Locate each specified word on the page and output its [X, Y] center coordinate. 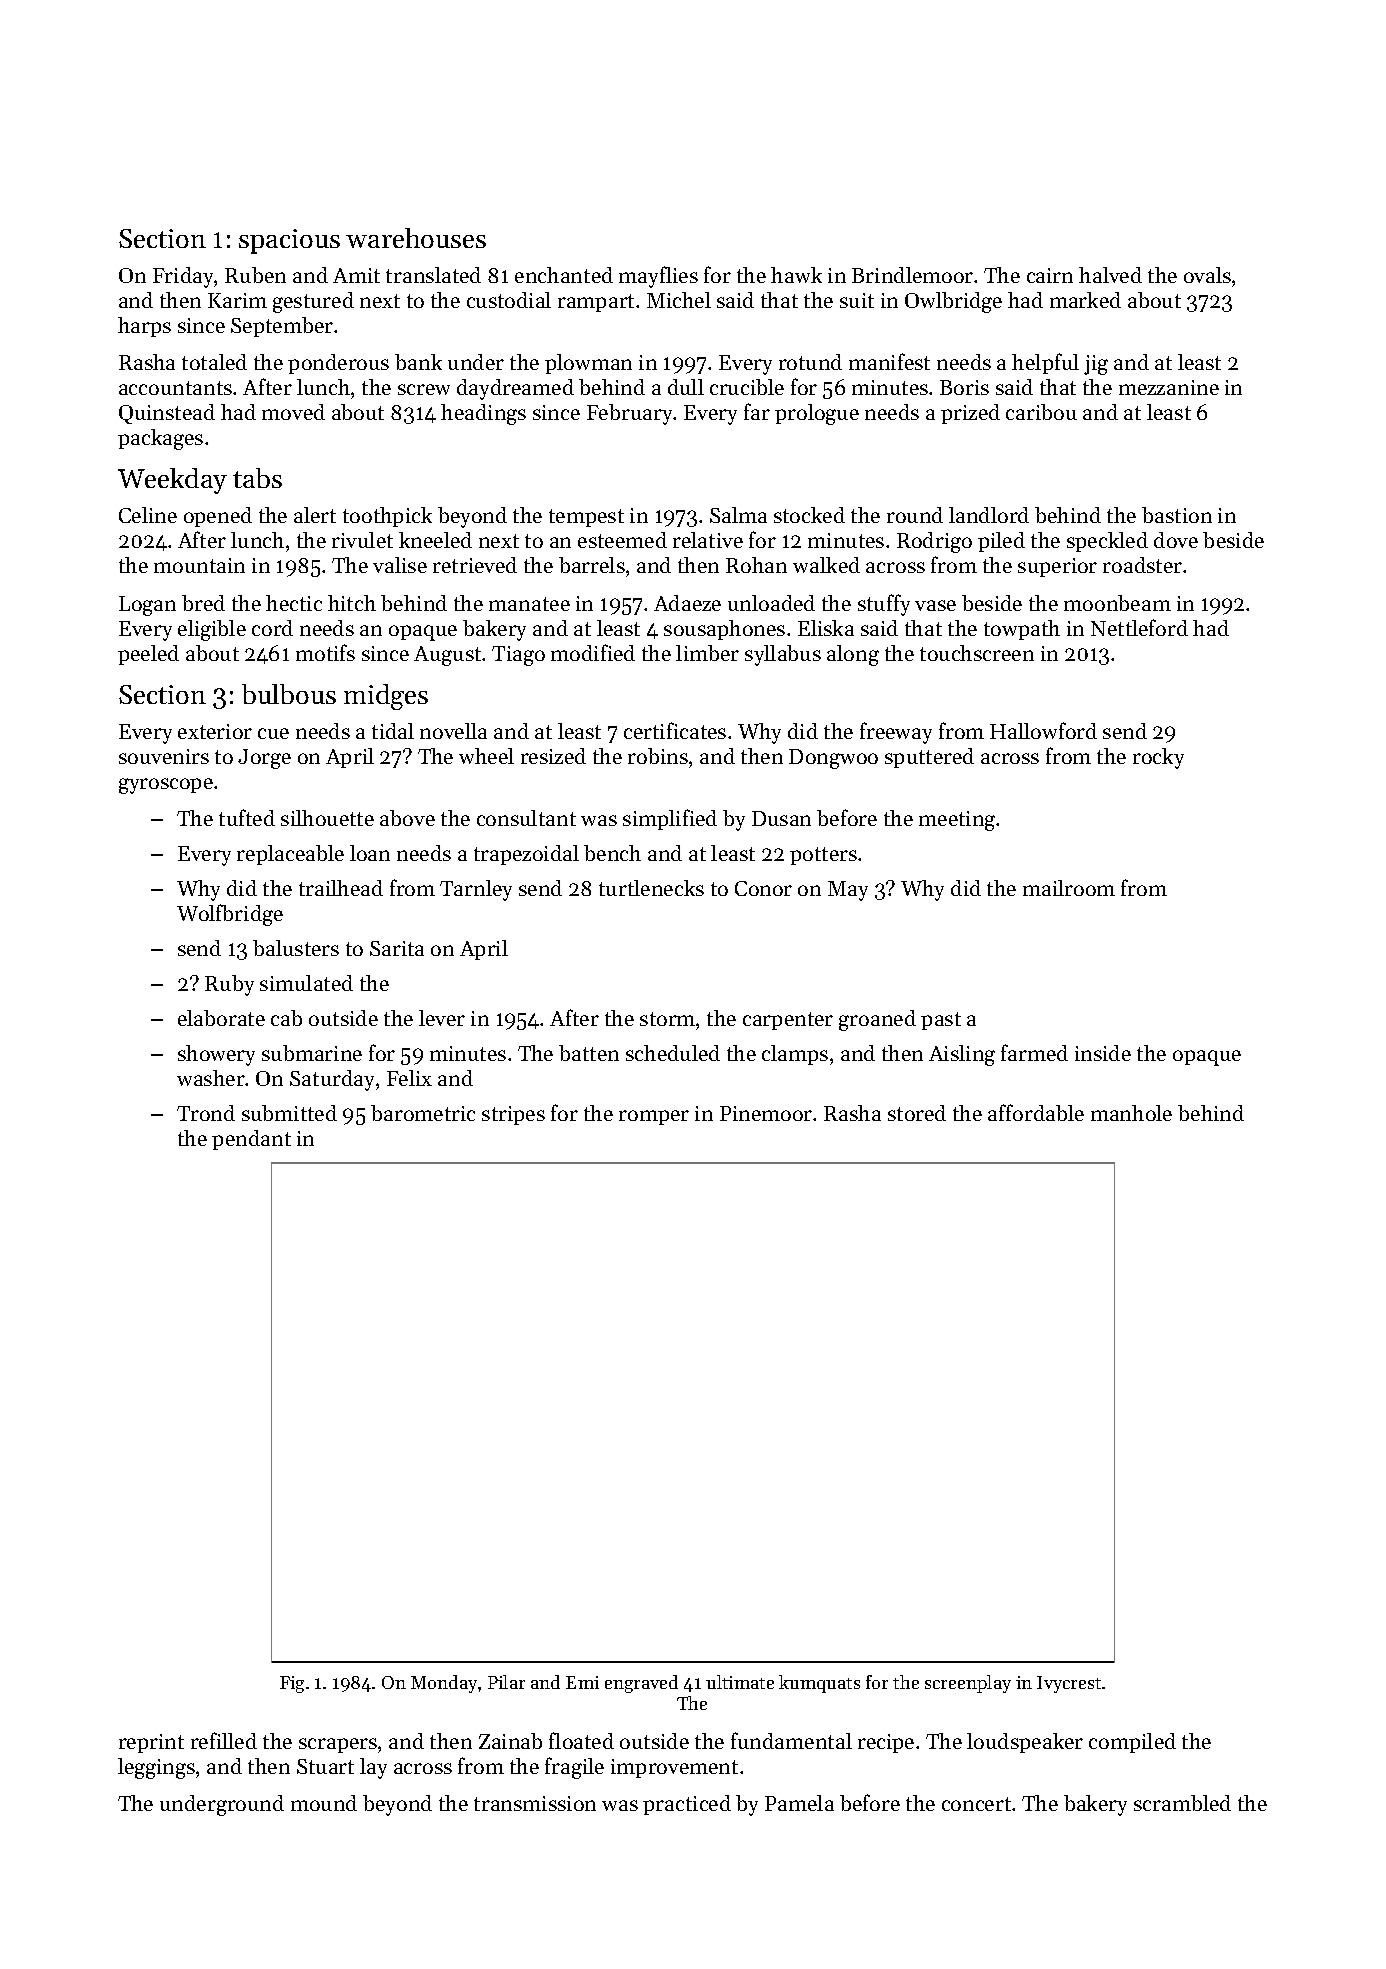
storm [667, 1019]
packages [160, 439]
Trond [206, 1113]
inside [1103, 1053]
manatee [529, 604]
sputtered [929, 758]
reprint [151, 1743]
